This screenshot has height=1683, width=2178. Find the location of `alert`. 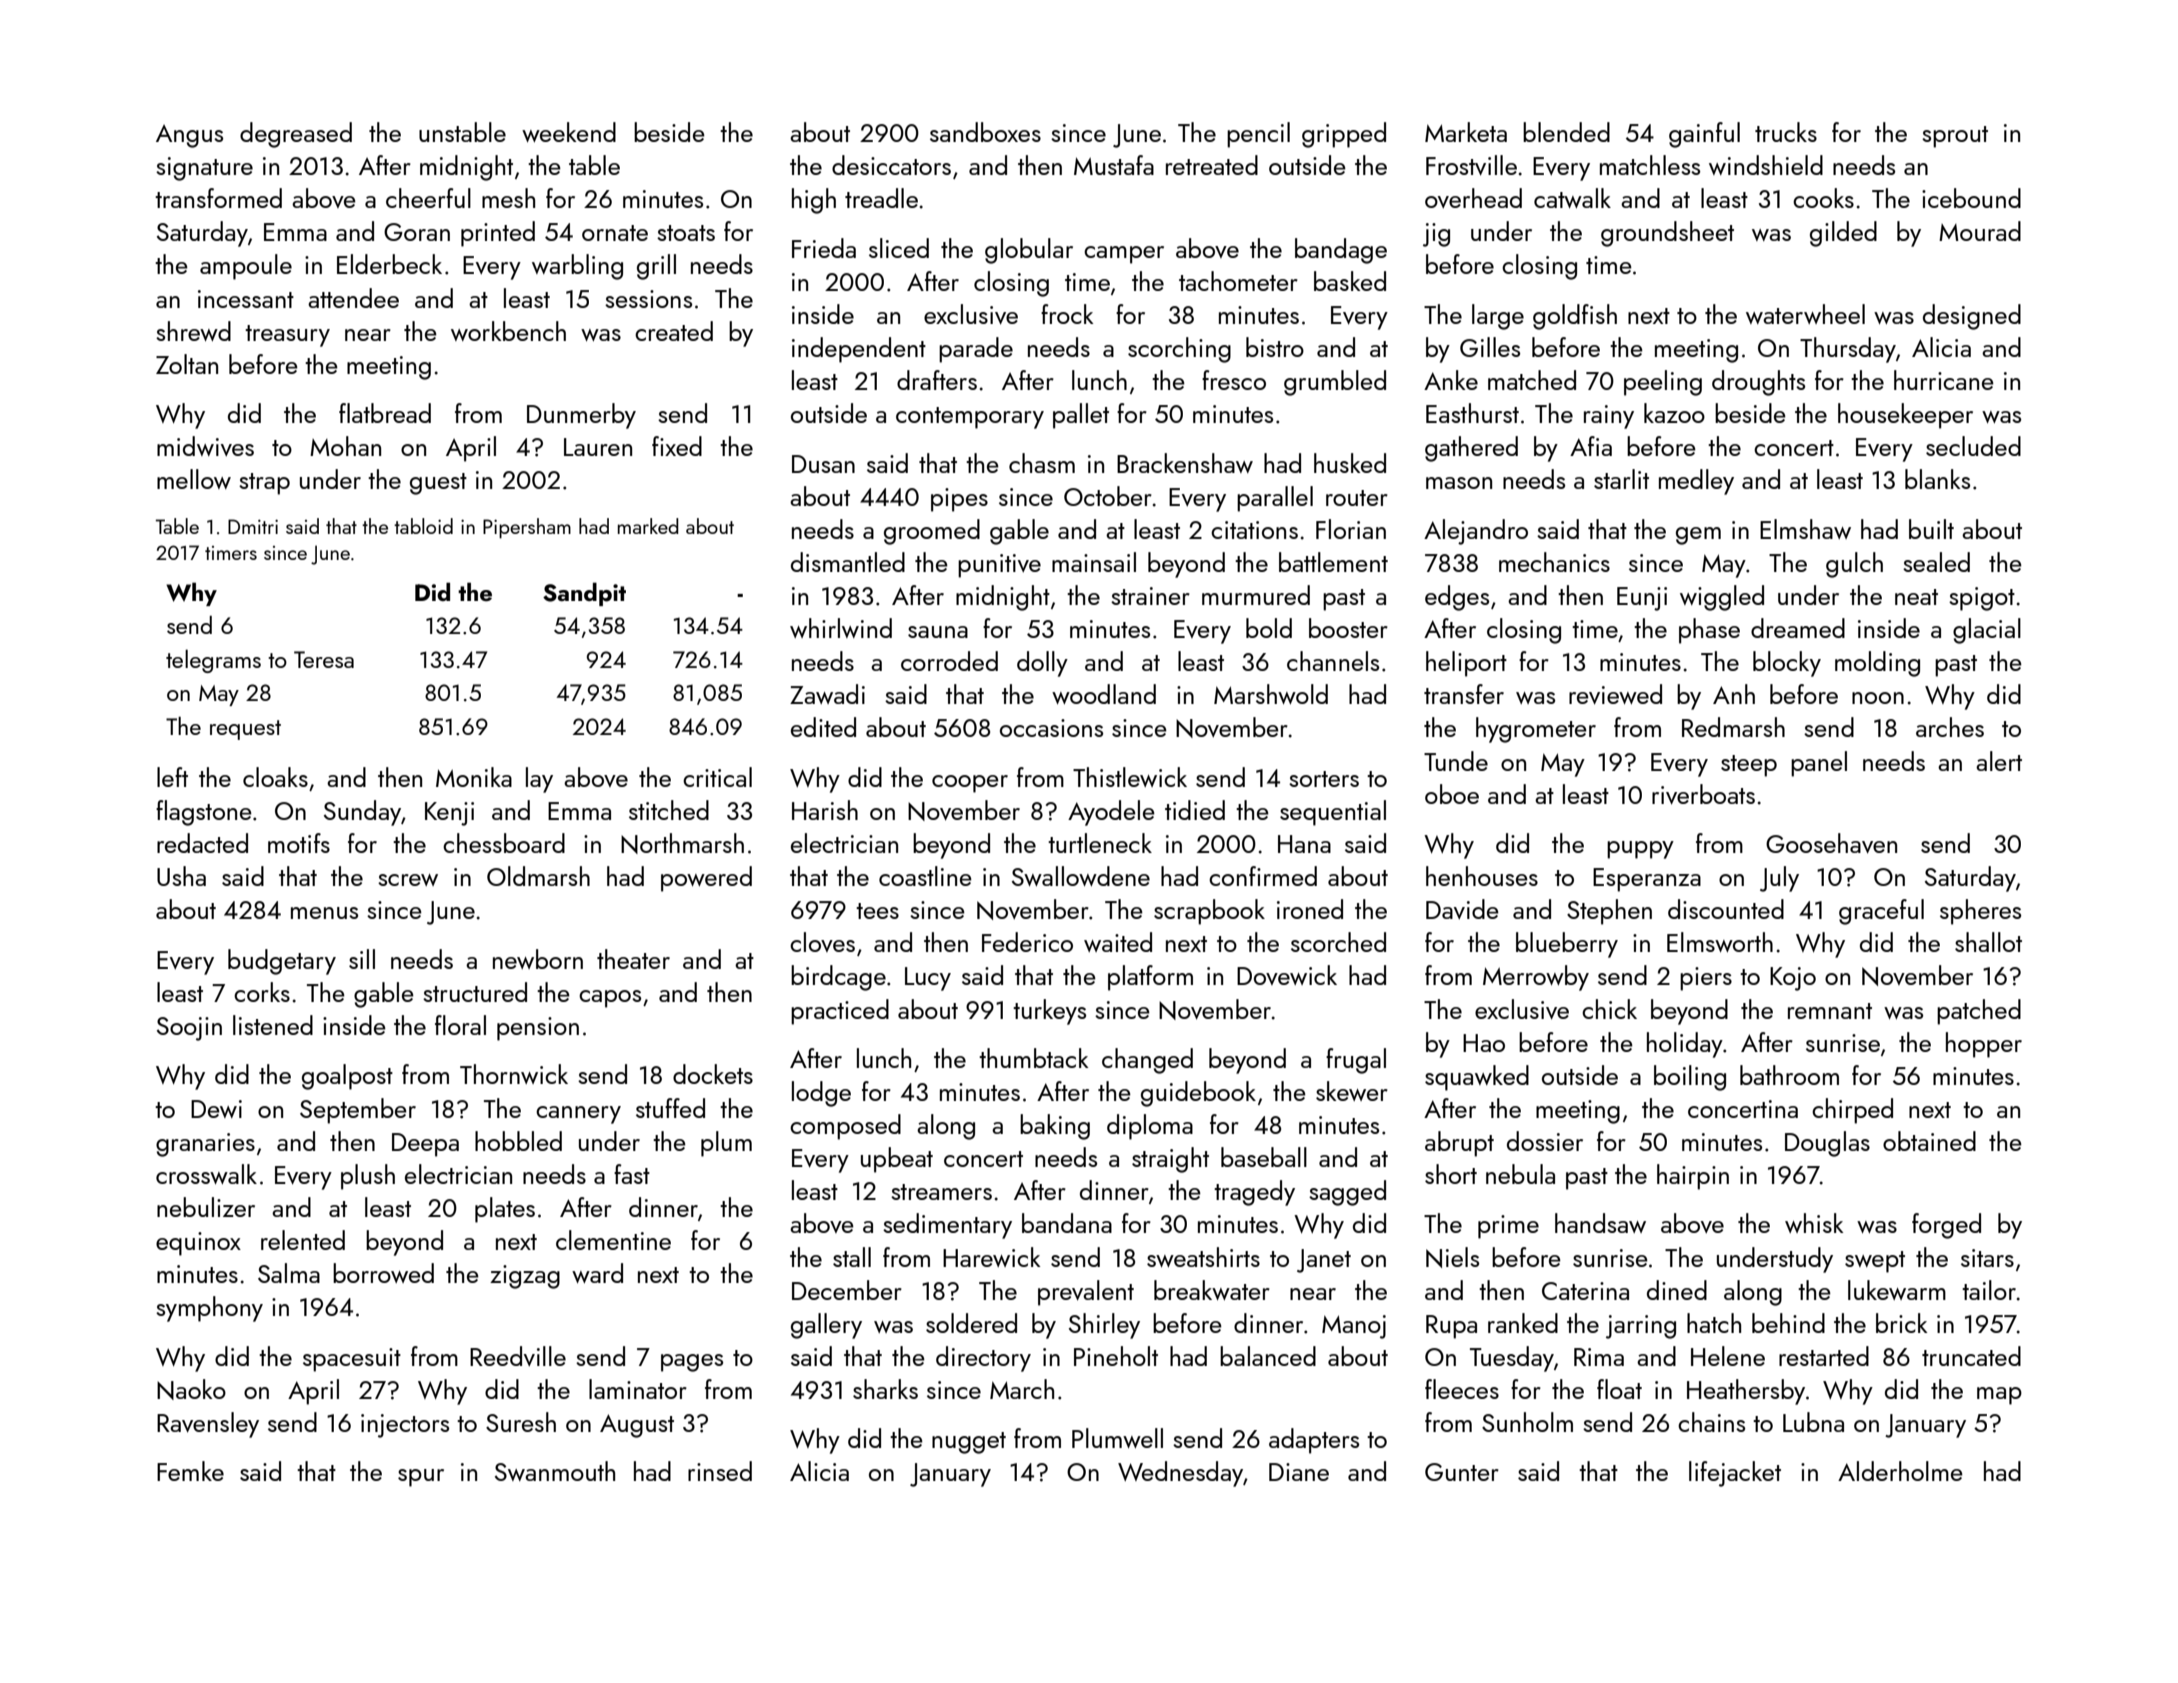

alert is located at coordinates (1999, 761).
